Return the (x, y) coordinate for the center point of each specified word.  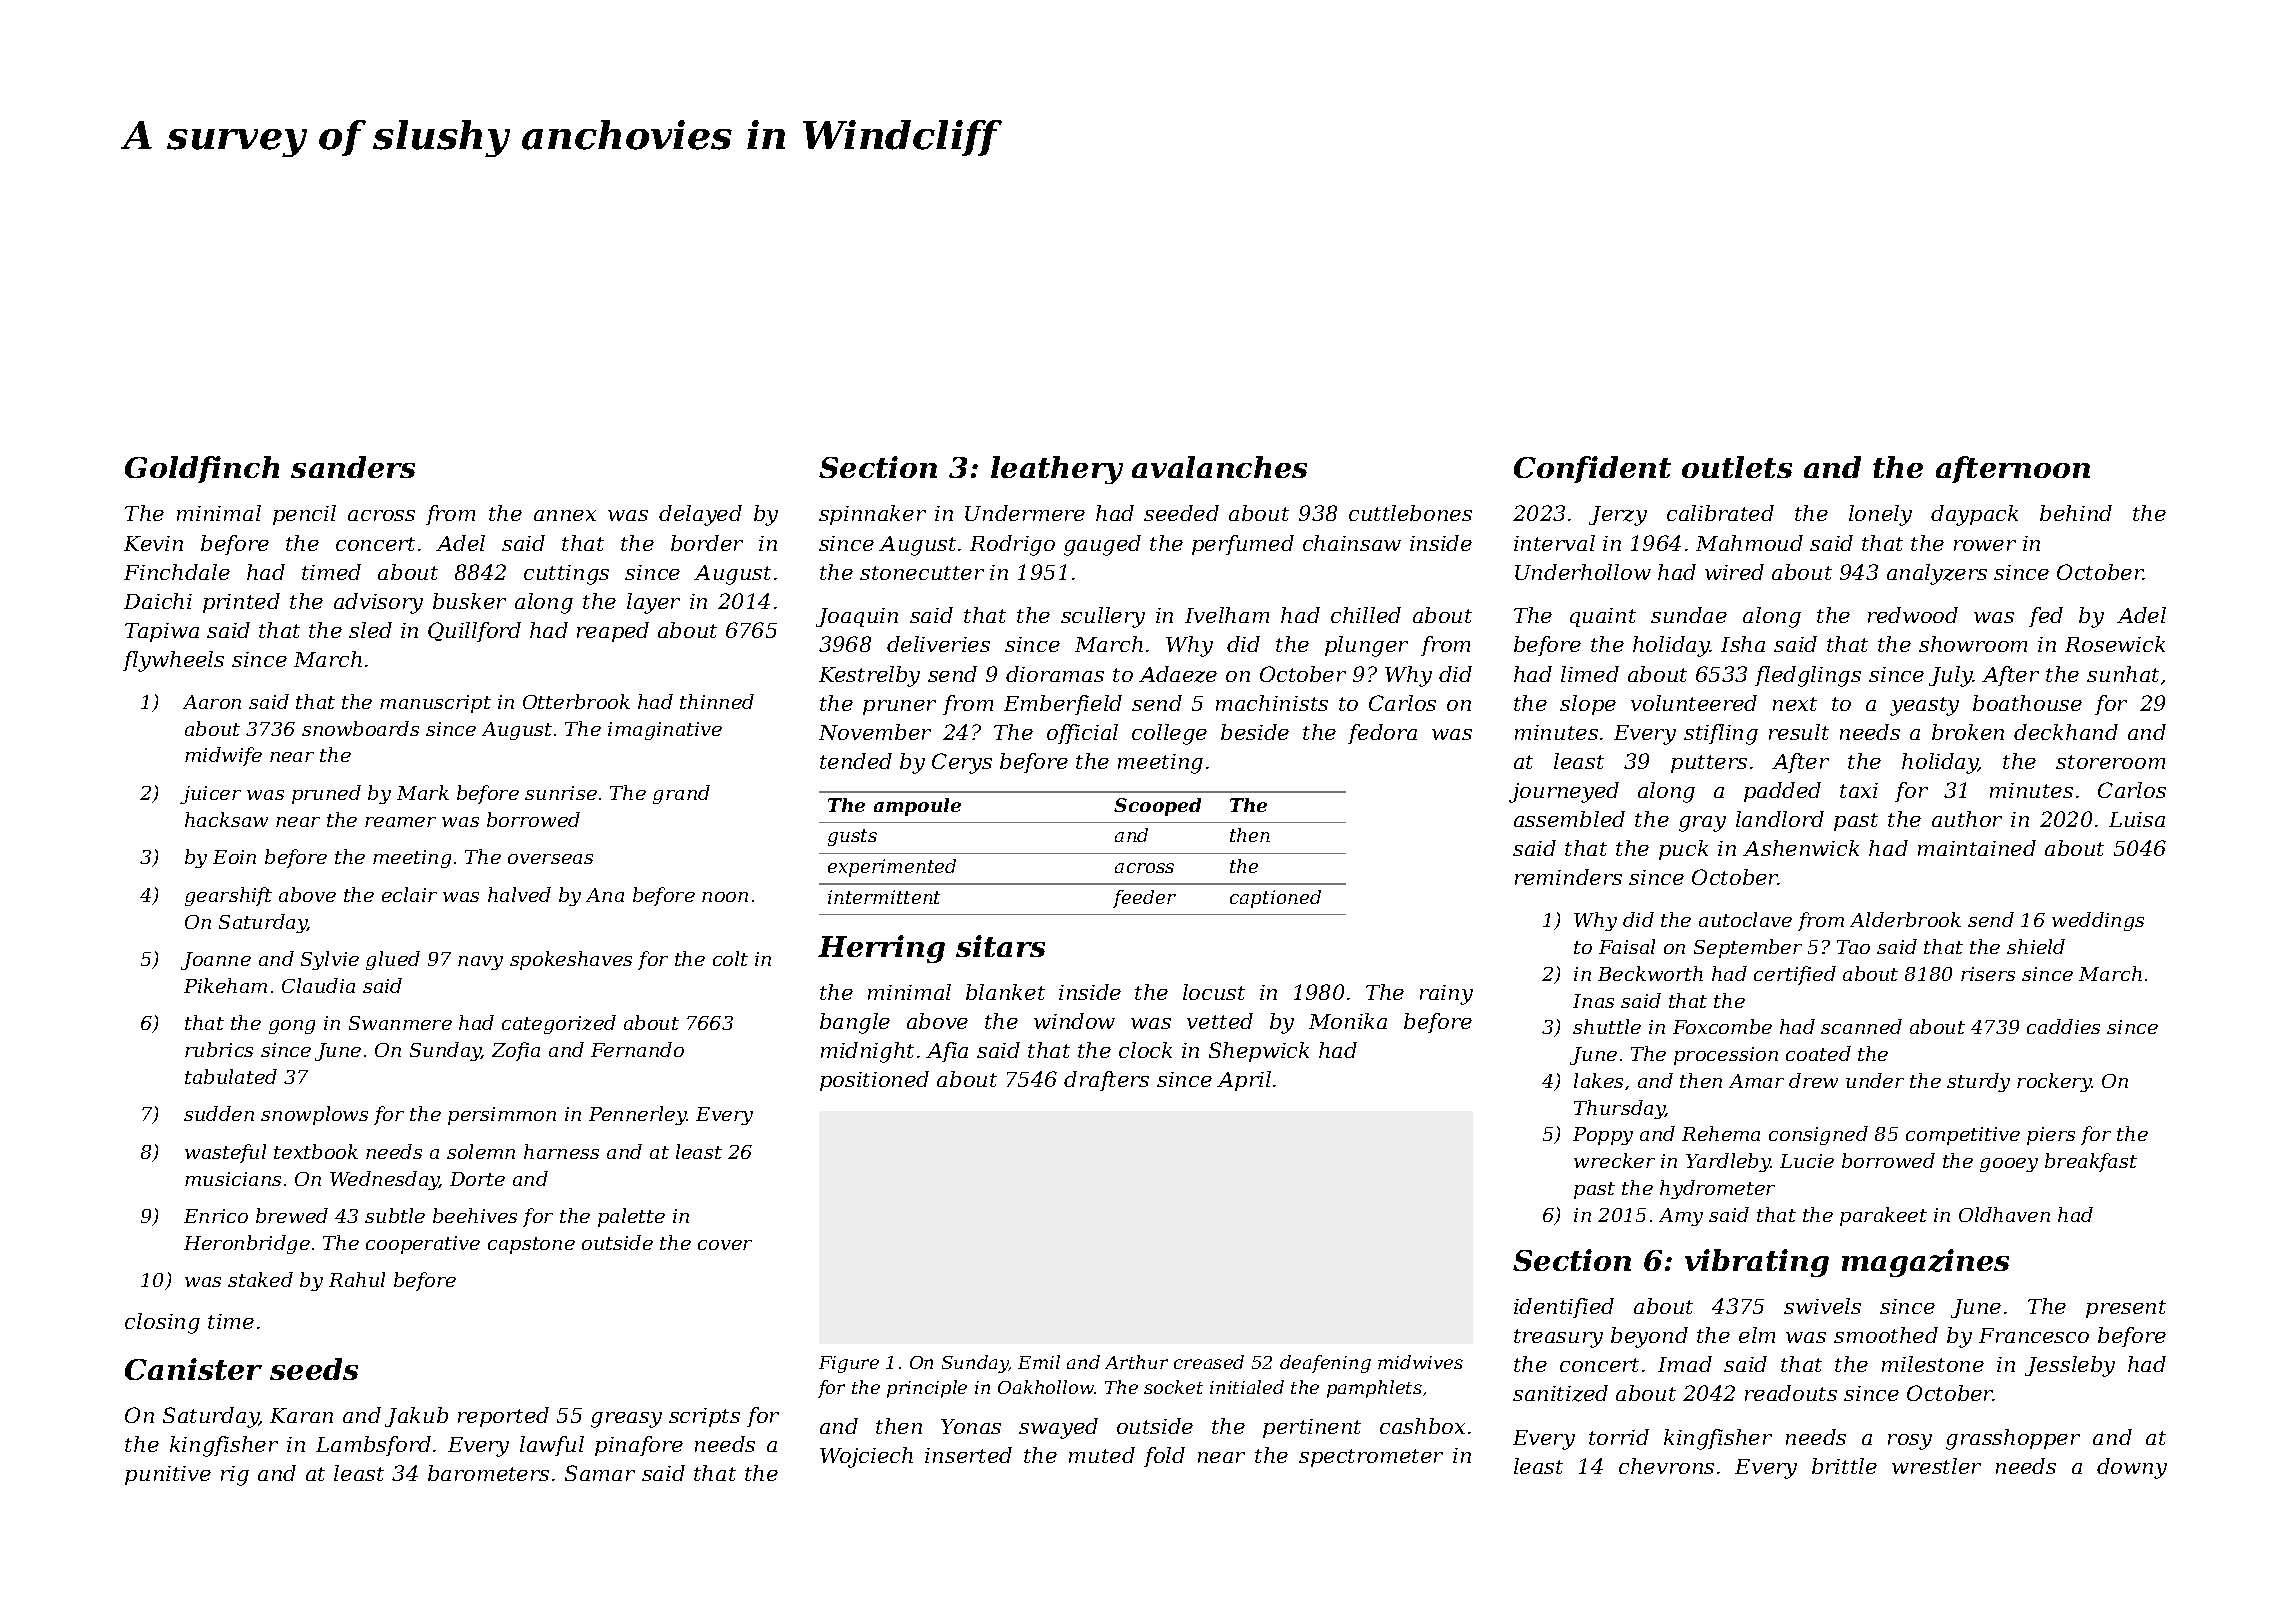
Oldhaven (2004, 1214)
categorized (559, 1024)
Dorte (477, 1179)
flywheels (173, 661)
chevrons (1666, 1466)
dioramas (1055, 674)
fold (1164, 1457)
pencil (304, 515)
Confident (1592, 469)
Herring (881, 949)
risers (1988, 974)
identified (1564, 1308)
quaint (1603, 617)
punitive (168, 1475)
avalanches (1219, 467)
